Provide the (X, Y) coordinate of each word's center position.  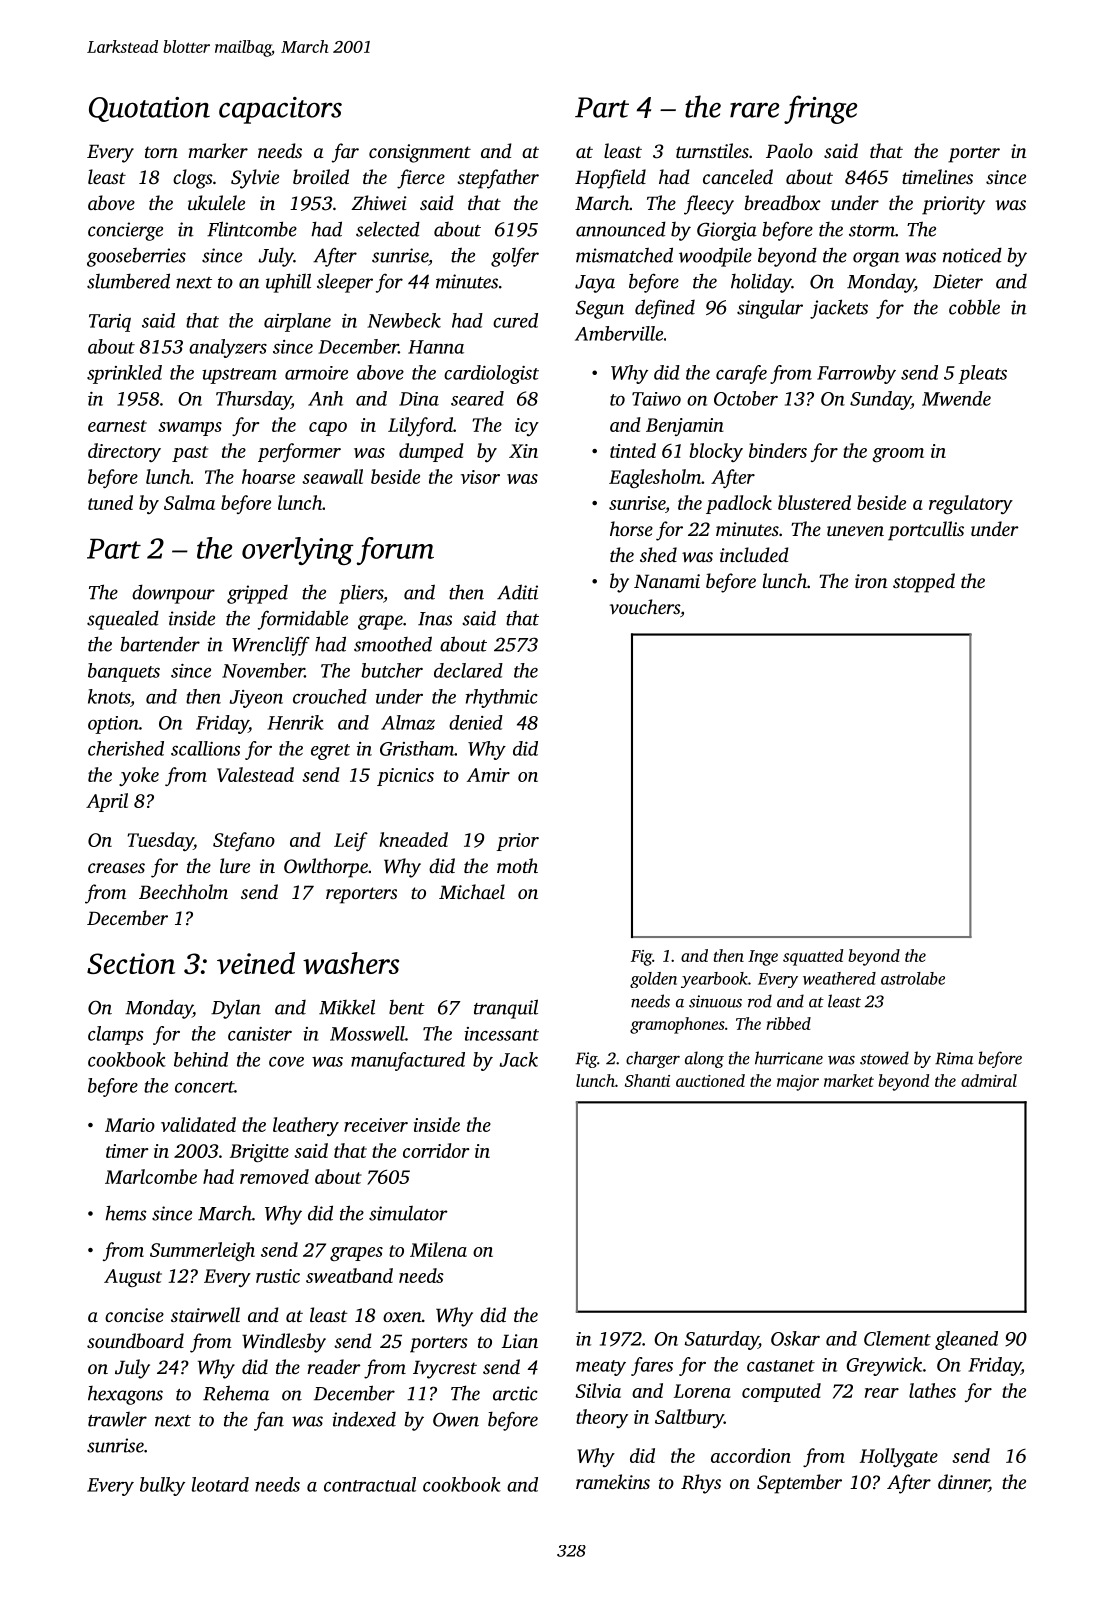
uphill (288, 283)
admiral (989, 1080)
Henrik (295, 722)
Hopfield (610, 179)
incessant (501, 1034)
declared (468, 670)
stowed (884, 1058)
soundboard (135, 1340)
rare (754, 110)
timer (127, 1151)
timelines (937, 176)
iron (871, 581)
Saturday (721, 1340)
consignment (420, 153)
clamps (115, 1035)
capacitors (280, 110)
